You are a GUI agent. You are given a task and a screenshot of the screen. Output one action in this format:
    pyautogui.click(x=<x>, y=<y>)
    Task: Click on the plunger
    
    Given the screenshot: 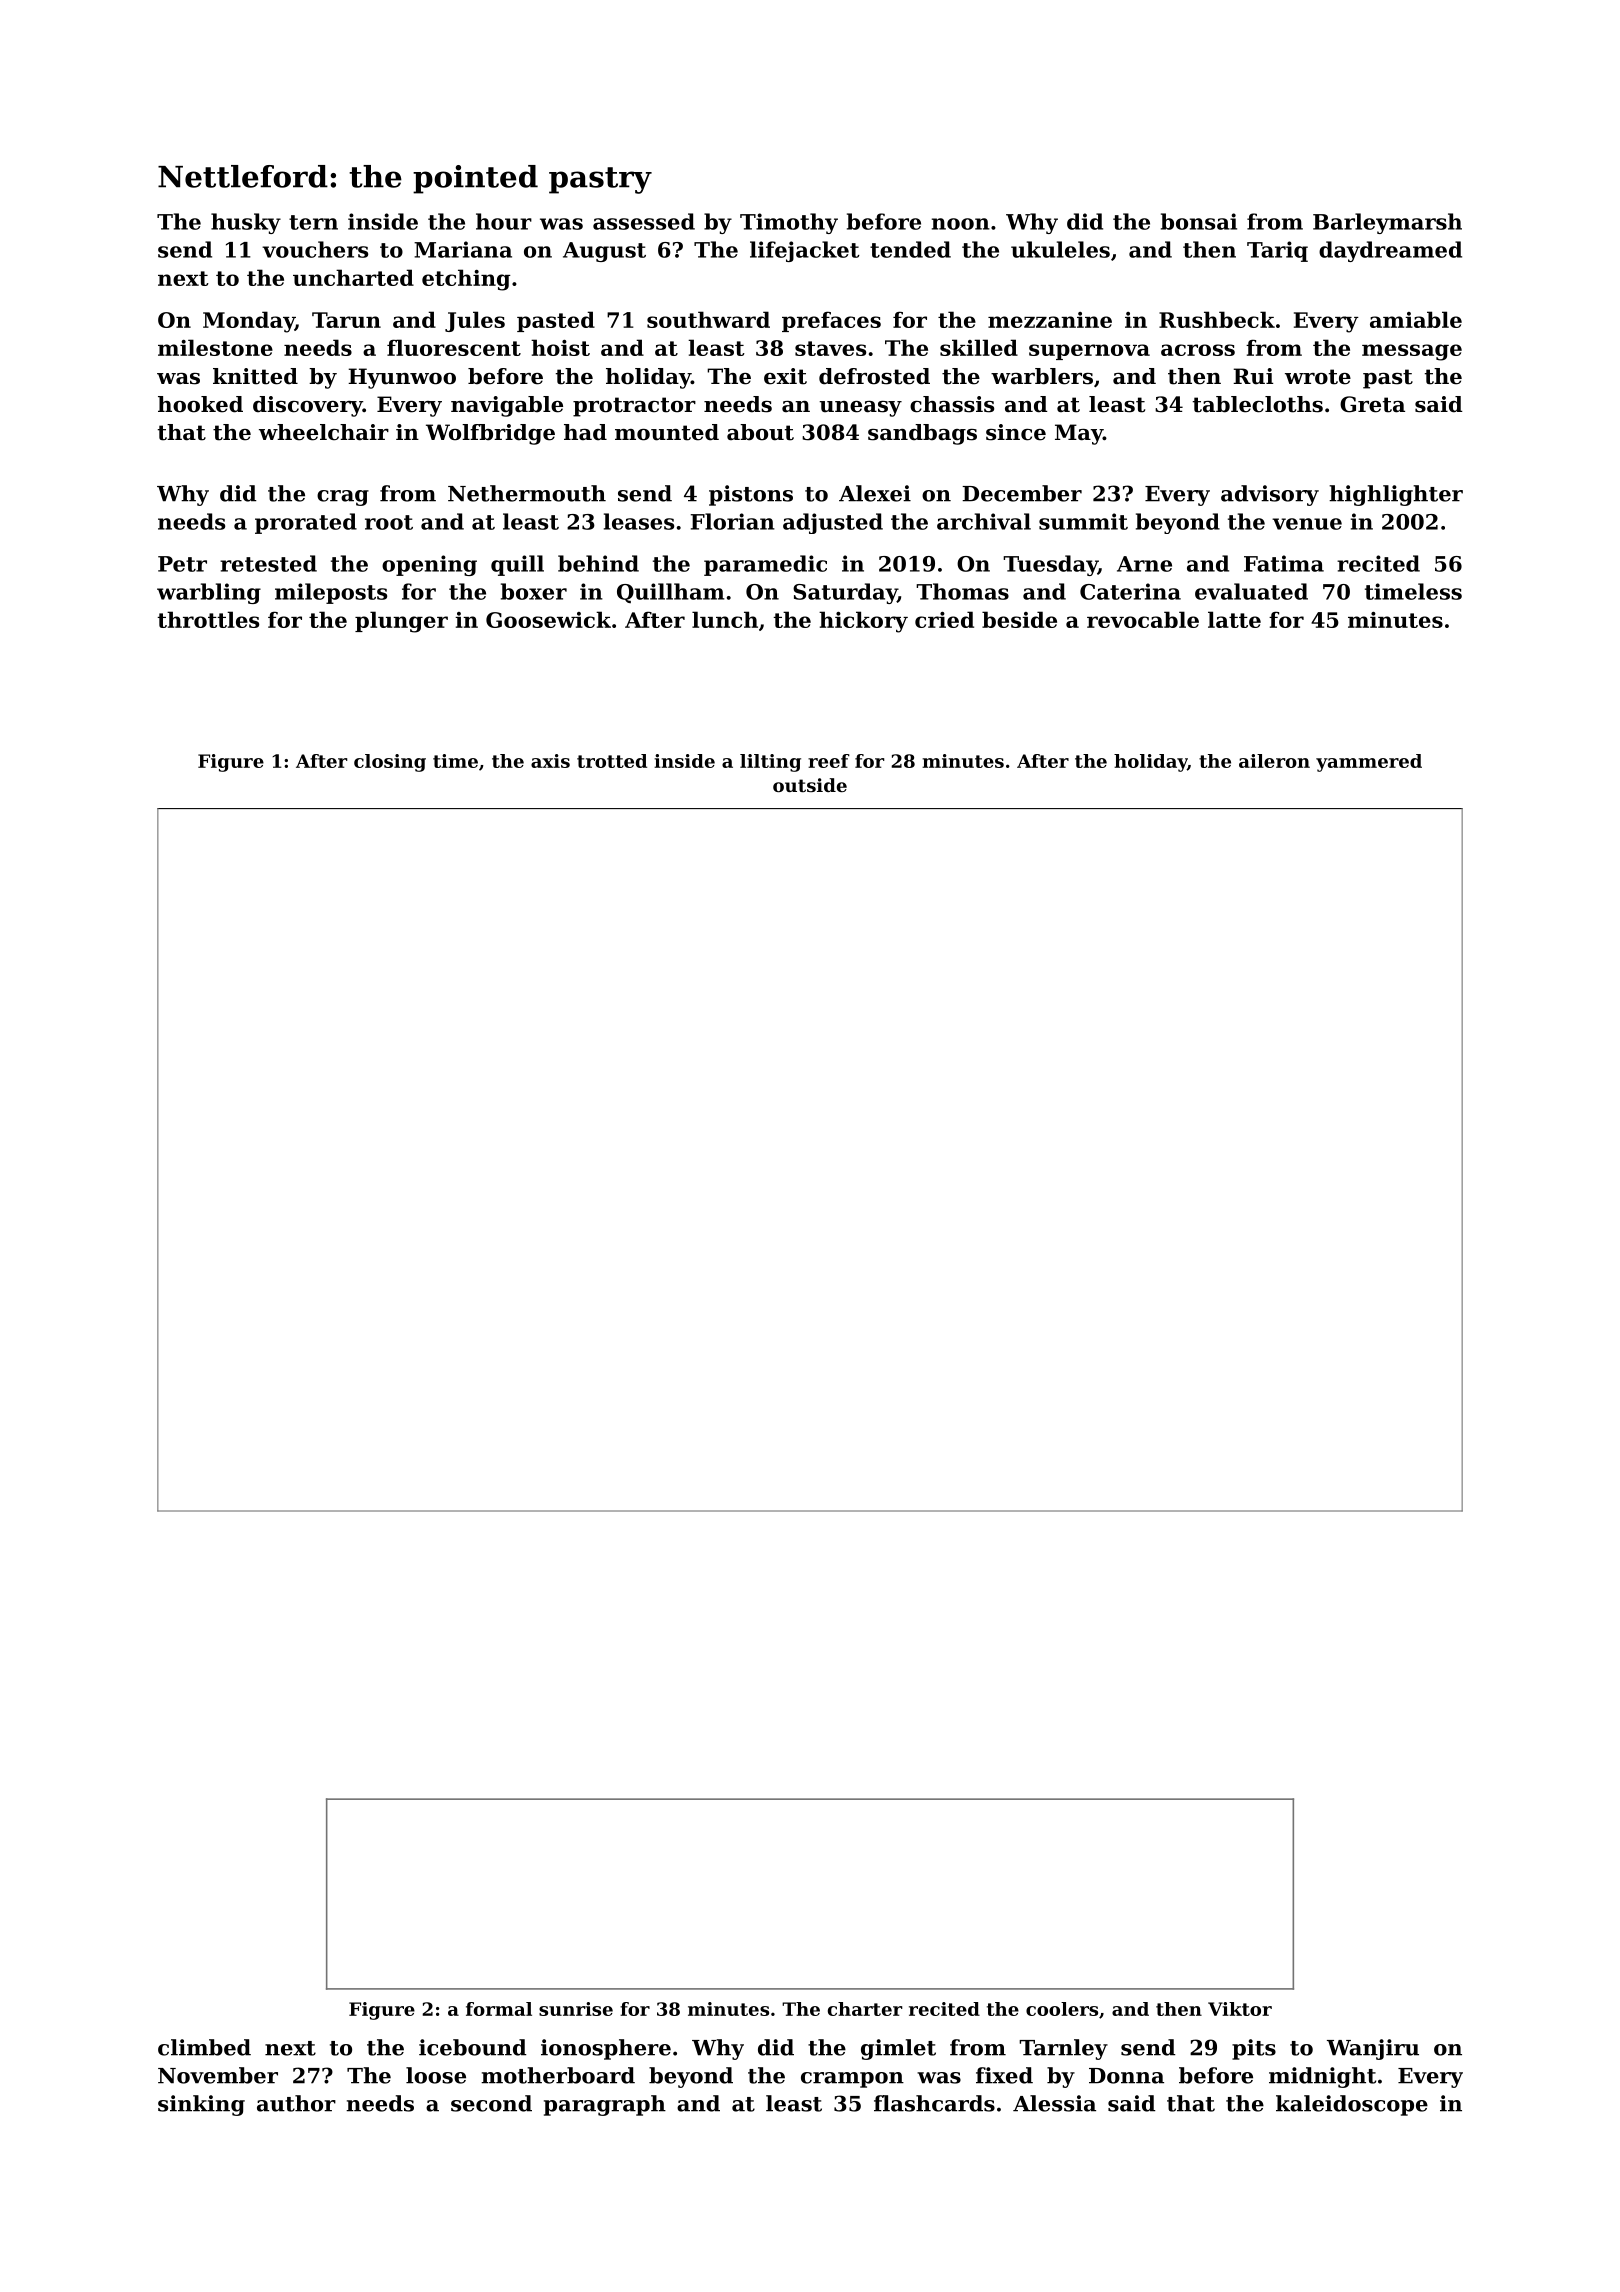 What is the action you would take?
    pyautogui.click(x=401, y=622)
